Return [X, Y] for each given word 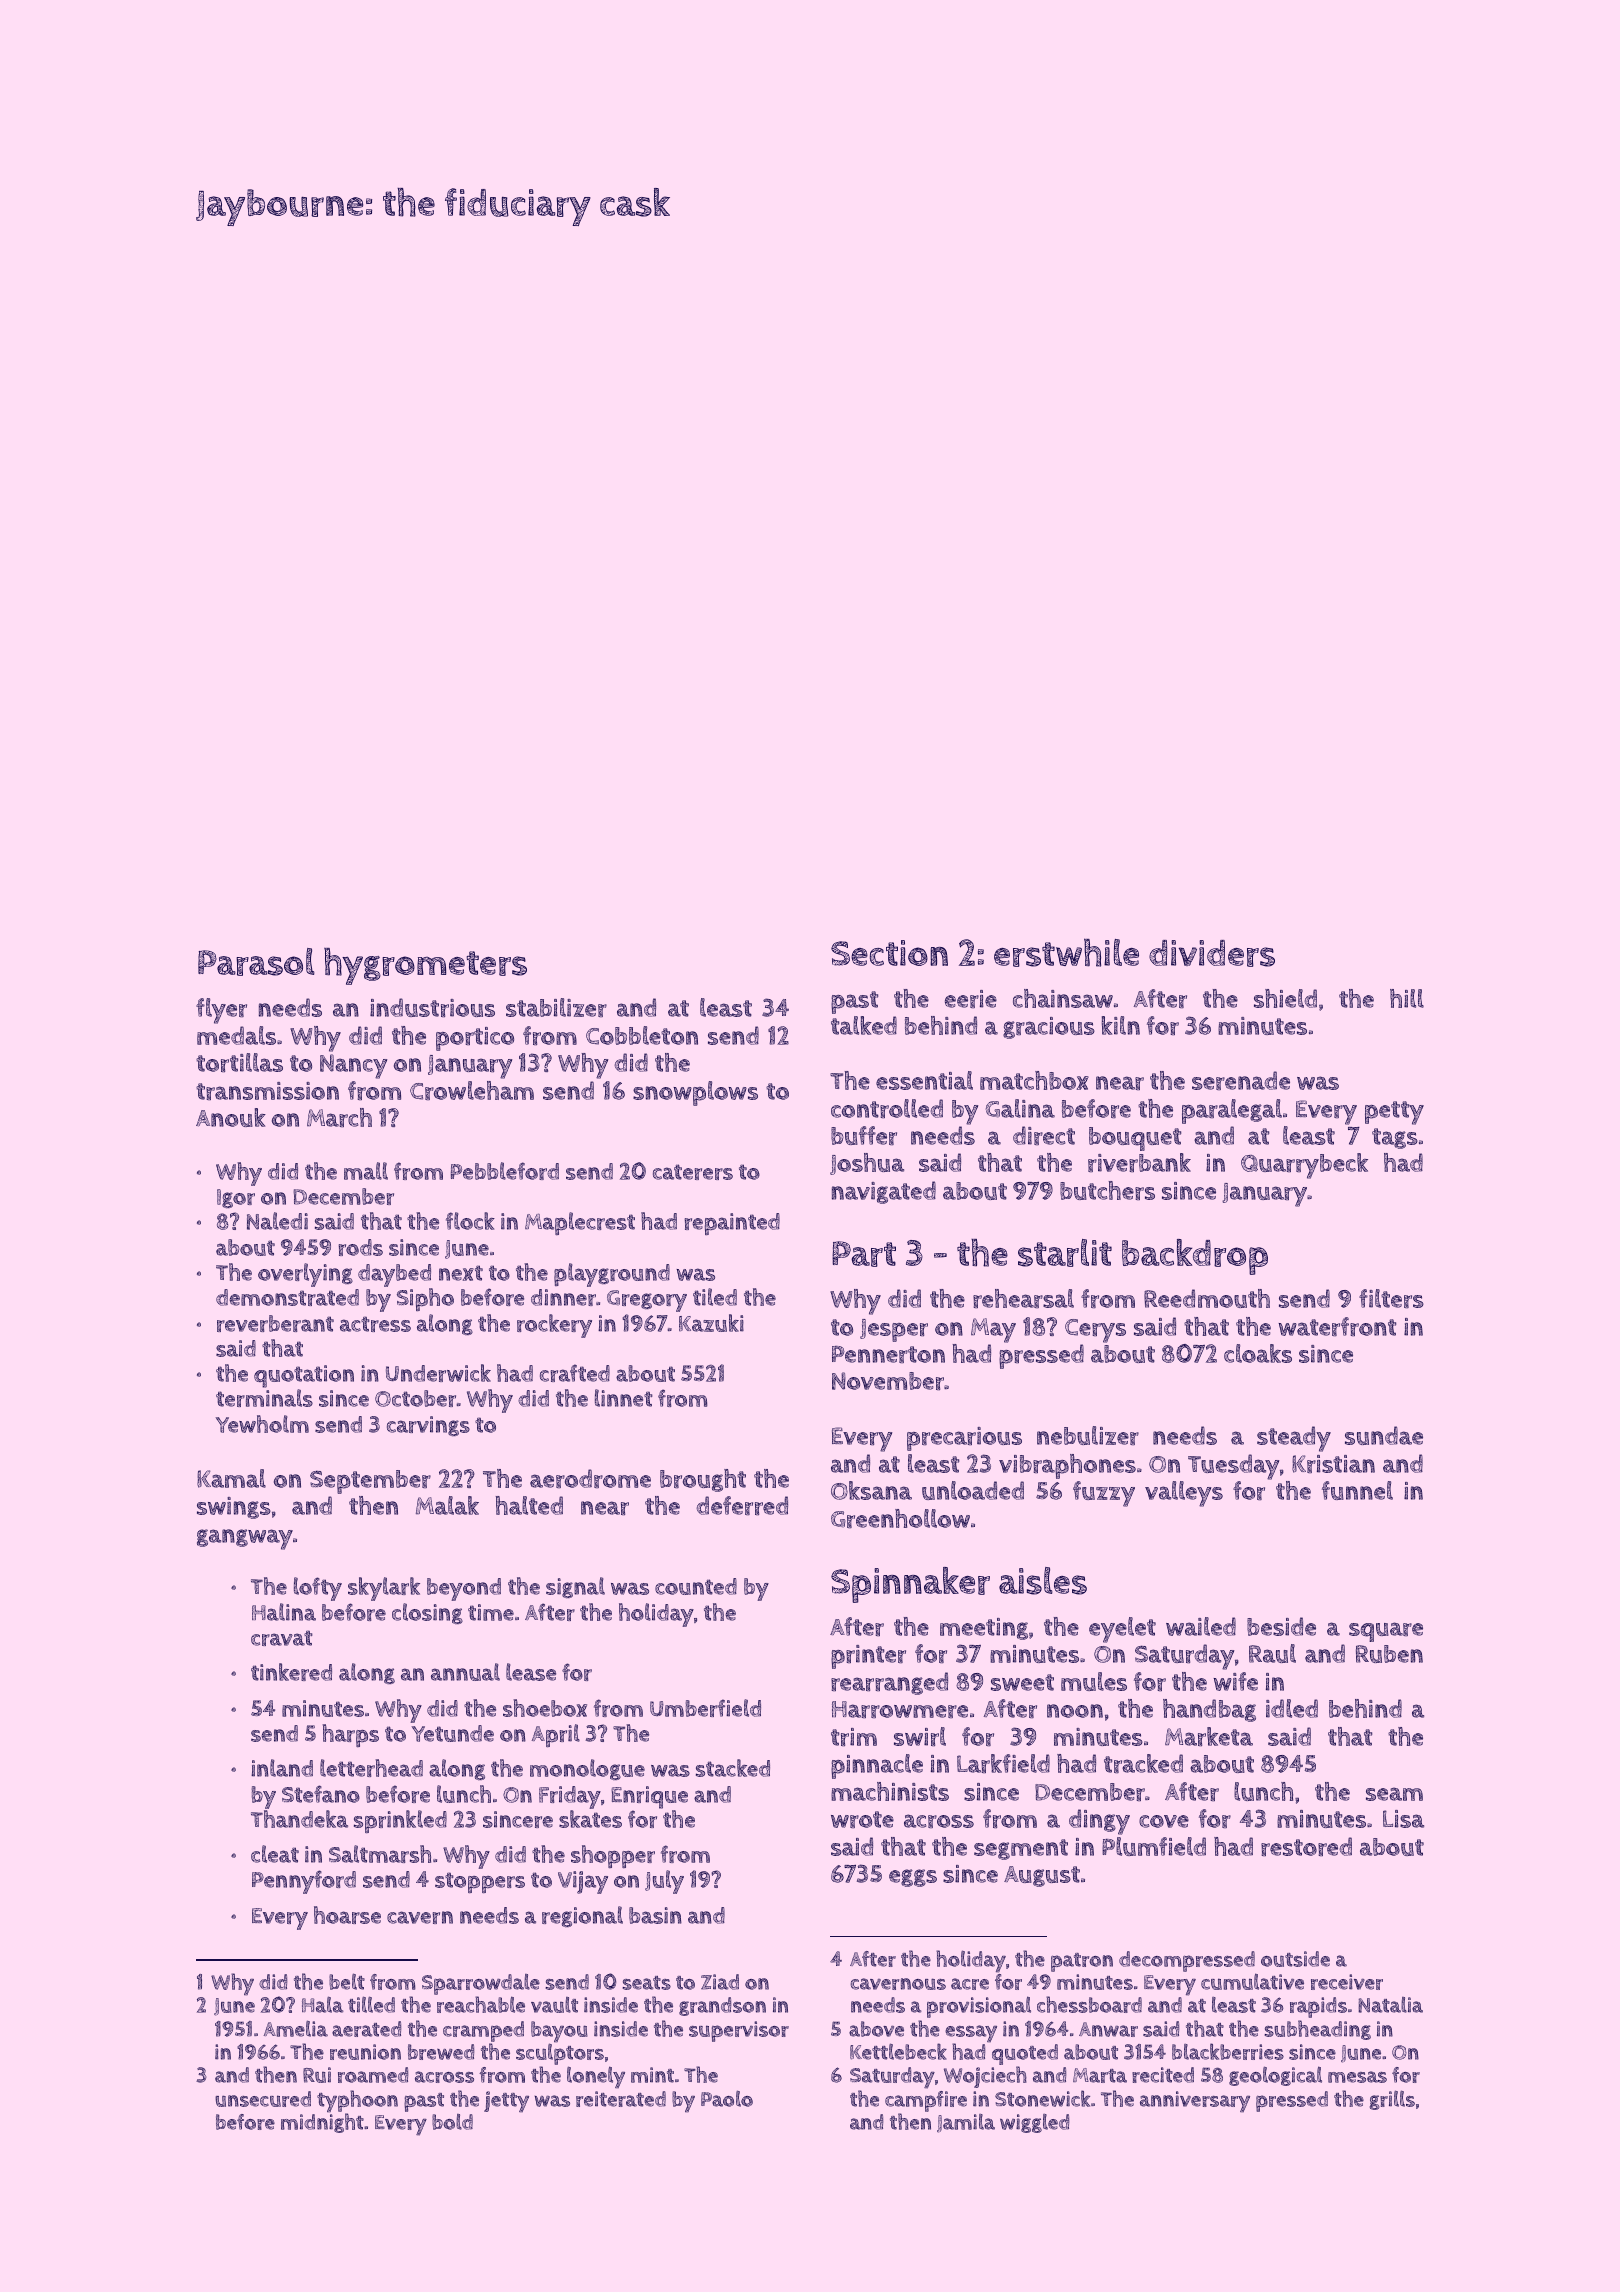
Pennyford [304, 1882]
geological [1275, 2076]
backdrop [1195, 1257]
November [888, 1381]
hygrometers [425, 966]
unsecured [263, 2099]
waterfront [1337, 1326]
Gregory [647, 1301]
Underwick [438, 1373]
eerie [971, 999]
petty [1394, 1113]
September [370, 1482]
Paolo [727, 2098]
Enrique [649, 1797]
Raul [1272, 1653]
